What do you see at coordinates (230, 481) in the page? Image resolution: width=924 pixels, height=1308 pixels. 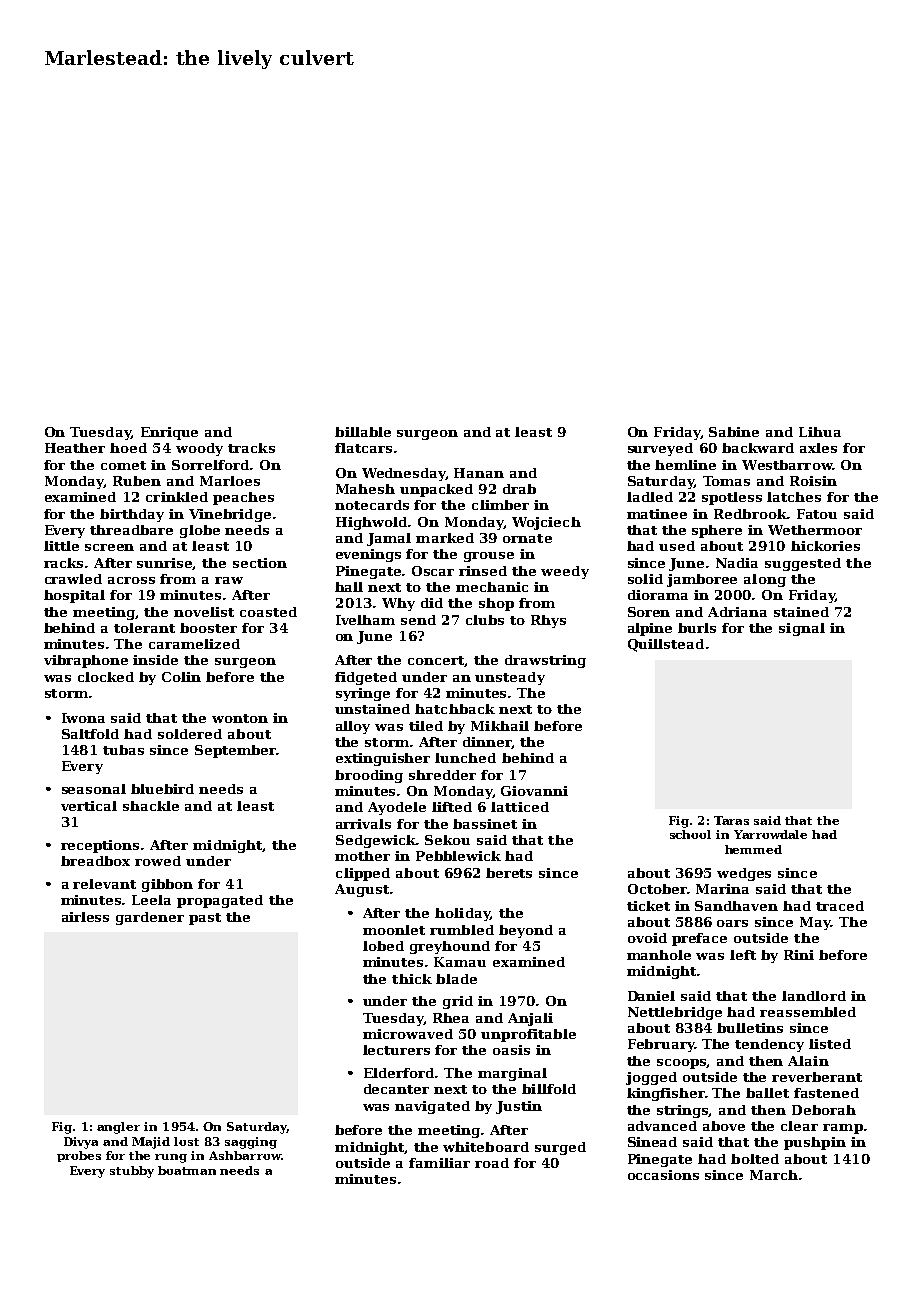 I see `Marloes` at bounding box center [230, 481].
